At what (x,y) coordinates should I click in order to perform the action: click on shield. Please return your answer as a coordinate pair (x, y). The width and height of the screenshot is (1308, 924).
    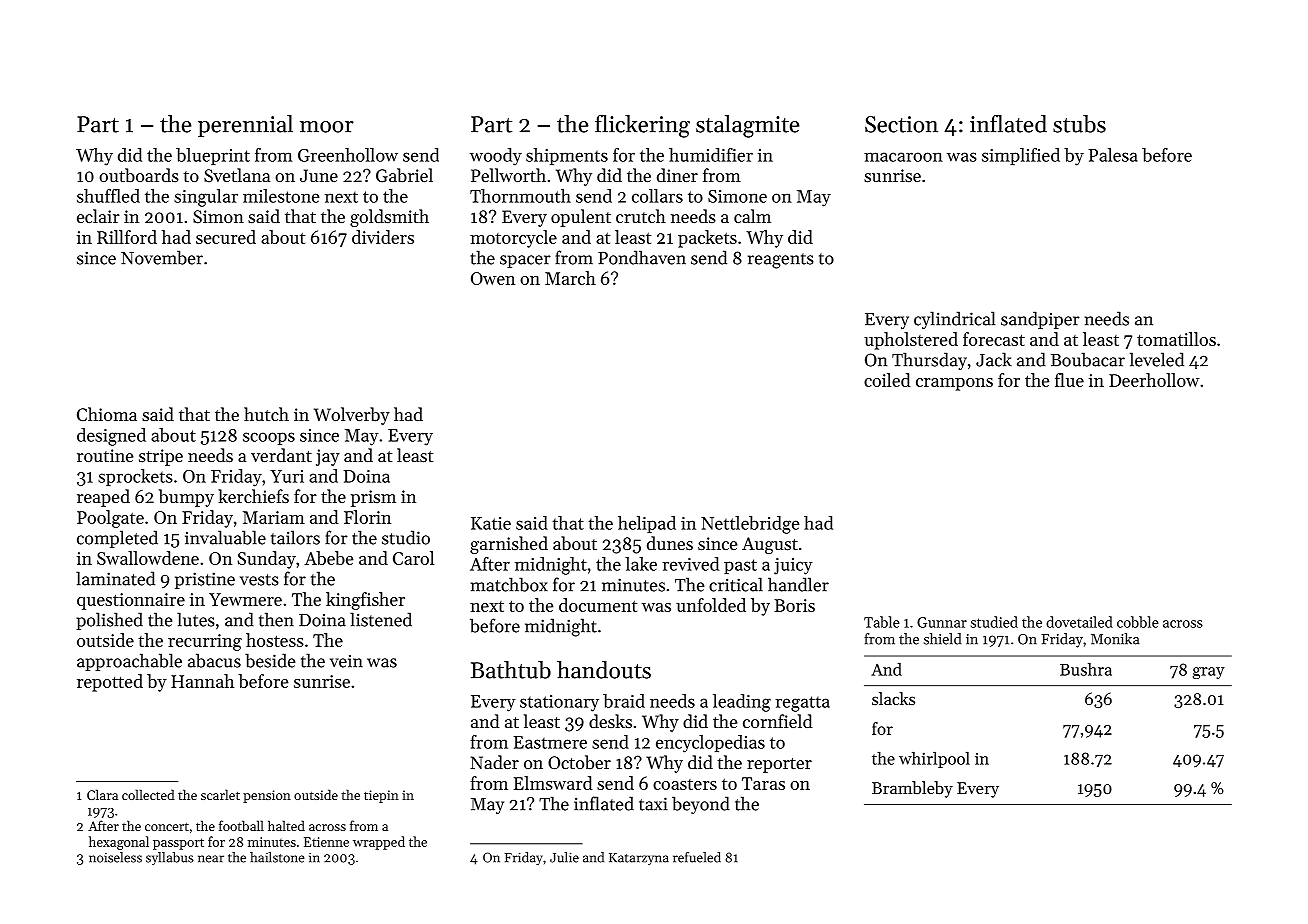
    Looking at the image, I should click on (942, 639).
